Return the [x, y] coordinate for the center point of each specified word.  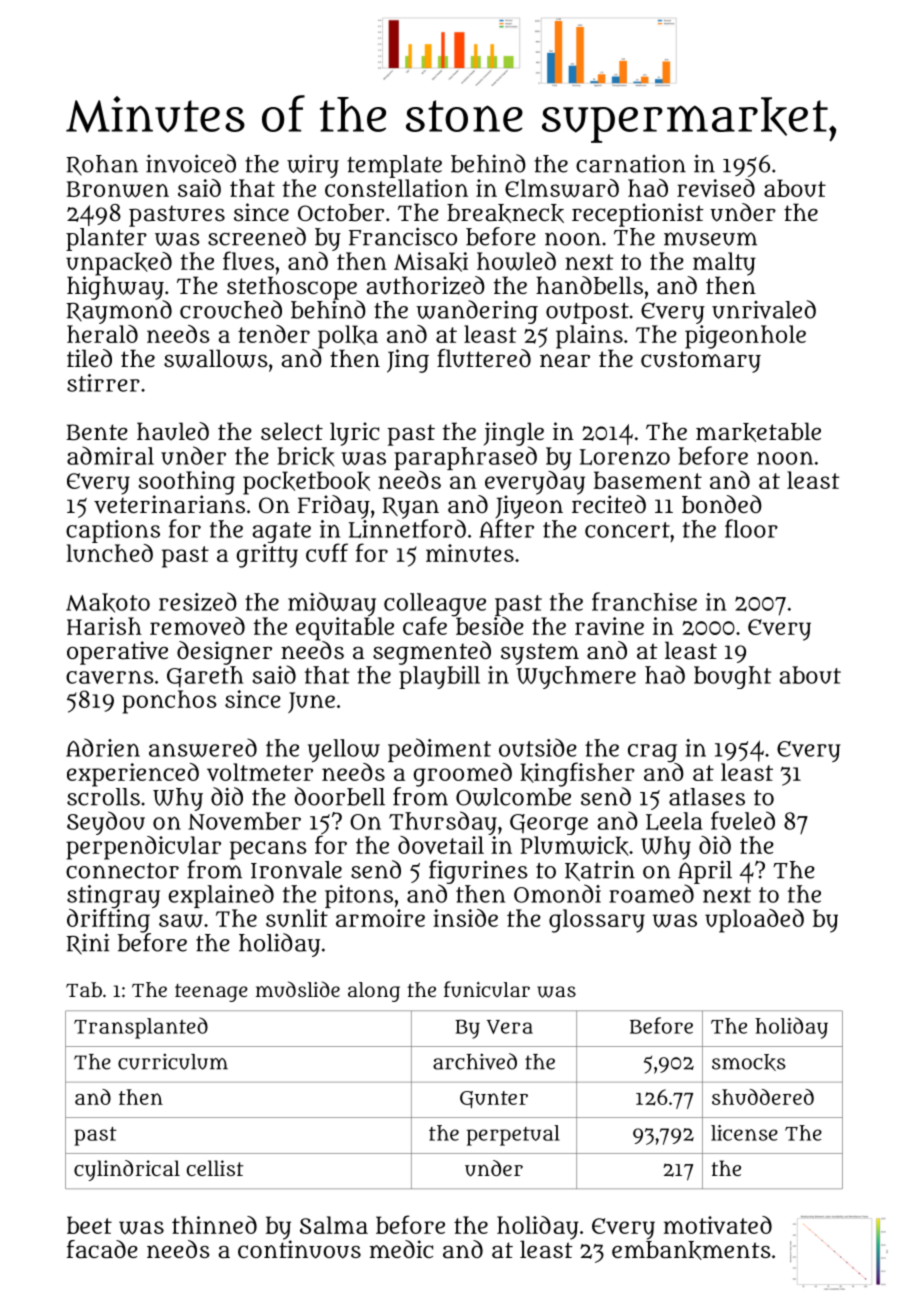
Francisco [403, 236]
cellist [215, 1168]
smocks [749, 1062]
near [565, 361]
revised [716, 188]
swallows [216, 358]
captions [113, 531]
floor [751, 528]
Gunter [494, 1099]
